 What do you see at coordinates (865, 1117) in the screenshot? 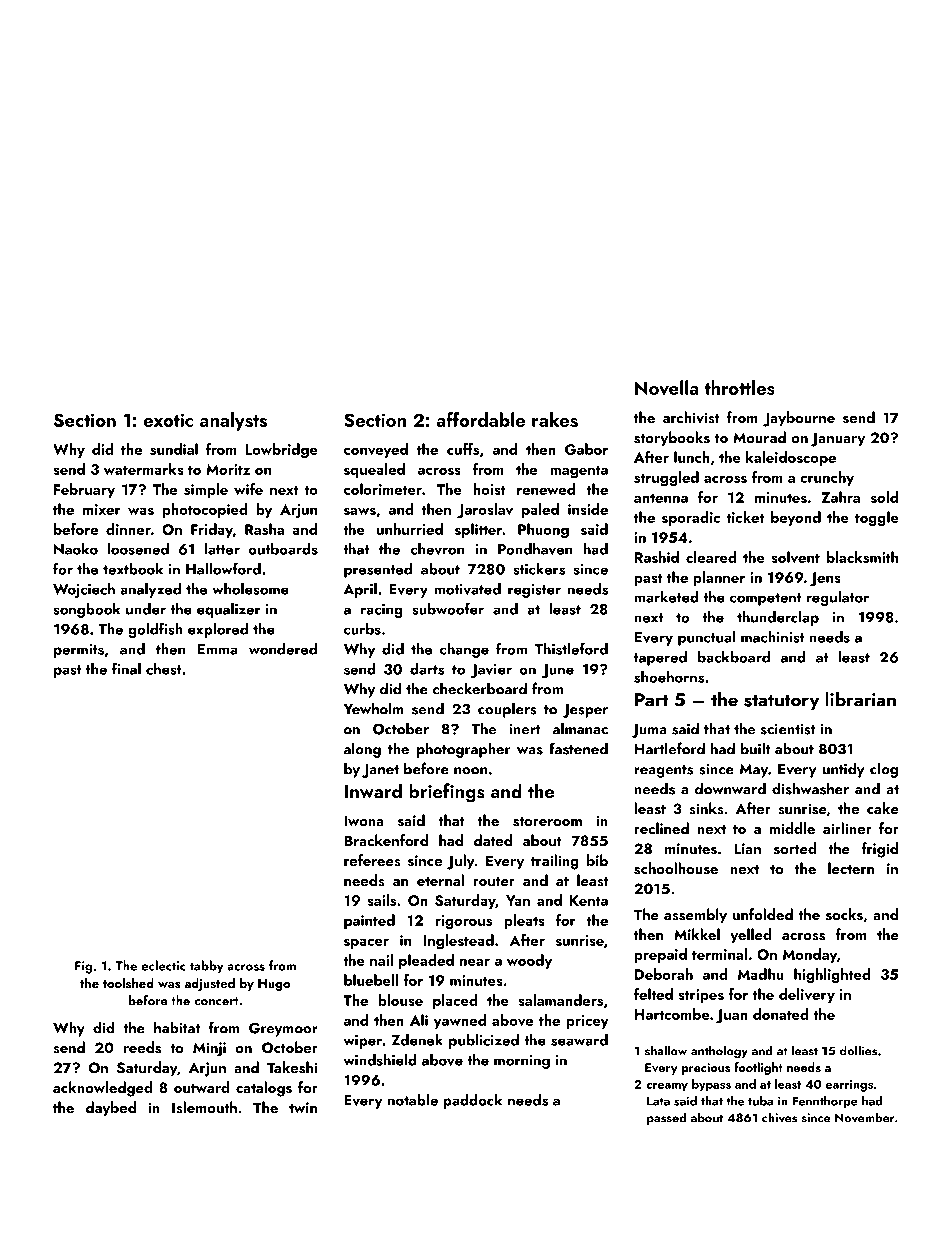
I see `November` at bounding box center [865, 1117].
